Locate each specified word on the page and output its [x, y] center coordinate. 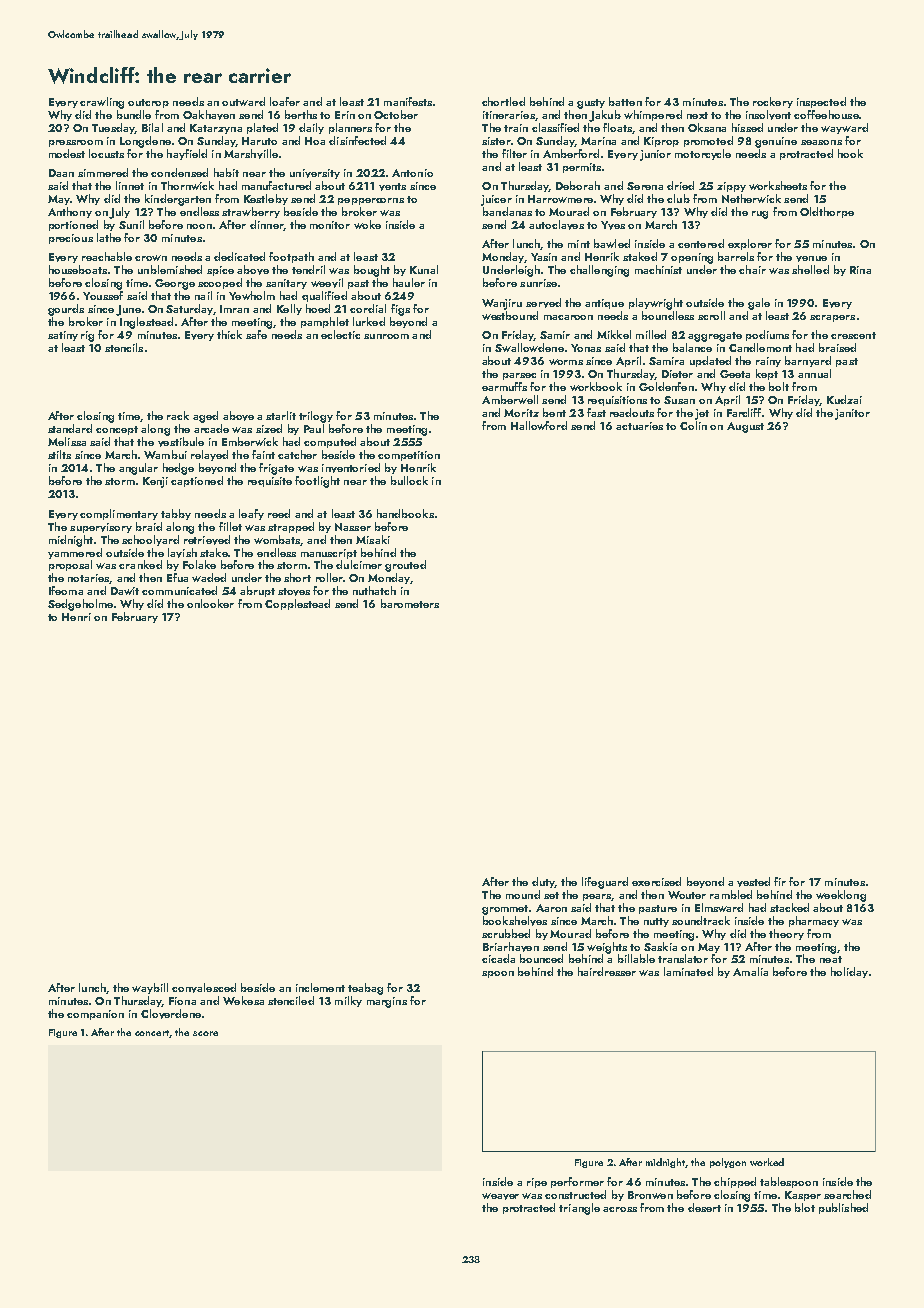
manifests [408, 101]
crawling [102, 103]
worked [767, 1162]
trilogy [316, 417]
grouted [405, 566]
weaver [500, 1196]
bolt [779, 386]
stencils [124, 347]
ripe [537, 1183]
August [745, 427]
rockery [773, 102]
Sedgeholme [80, 605]
